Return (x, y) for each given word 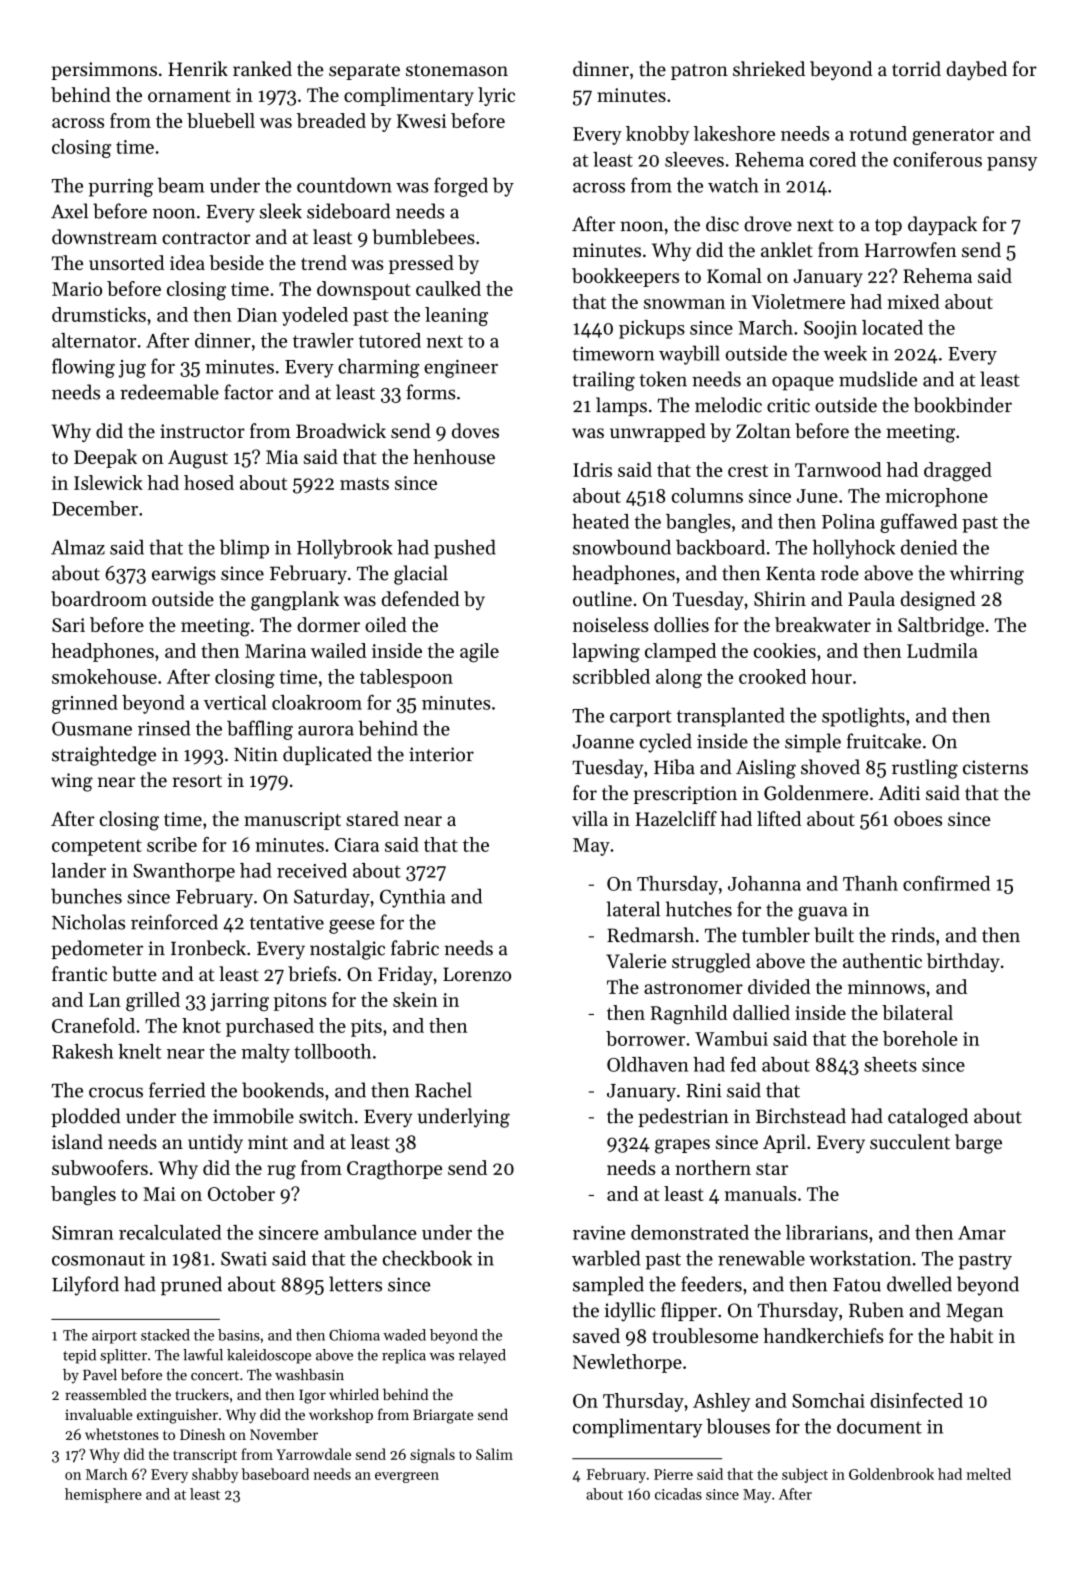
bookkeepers (625, 277)
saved (596, 1335)
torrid (916, 69)
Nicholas (88, 922)
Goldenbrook (891, 1474)
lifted (779, 818)
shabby (215, 1475)
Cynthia (413, 898)
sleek (281, 211)
